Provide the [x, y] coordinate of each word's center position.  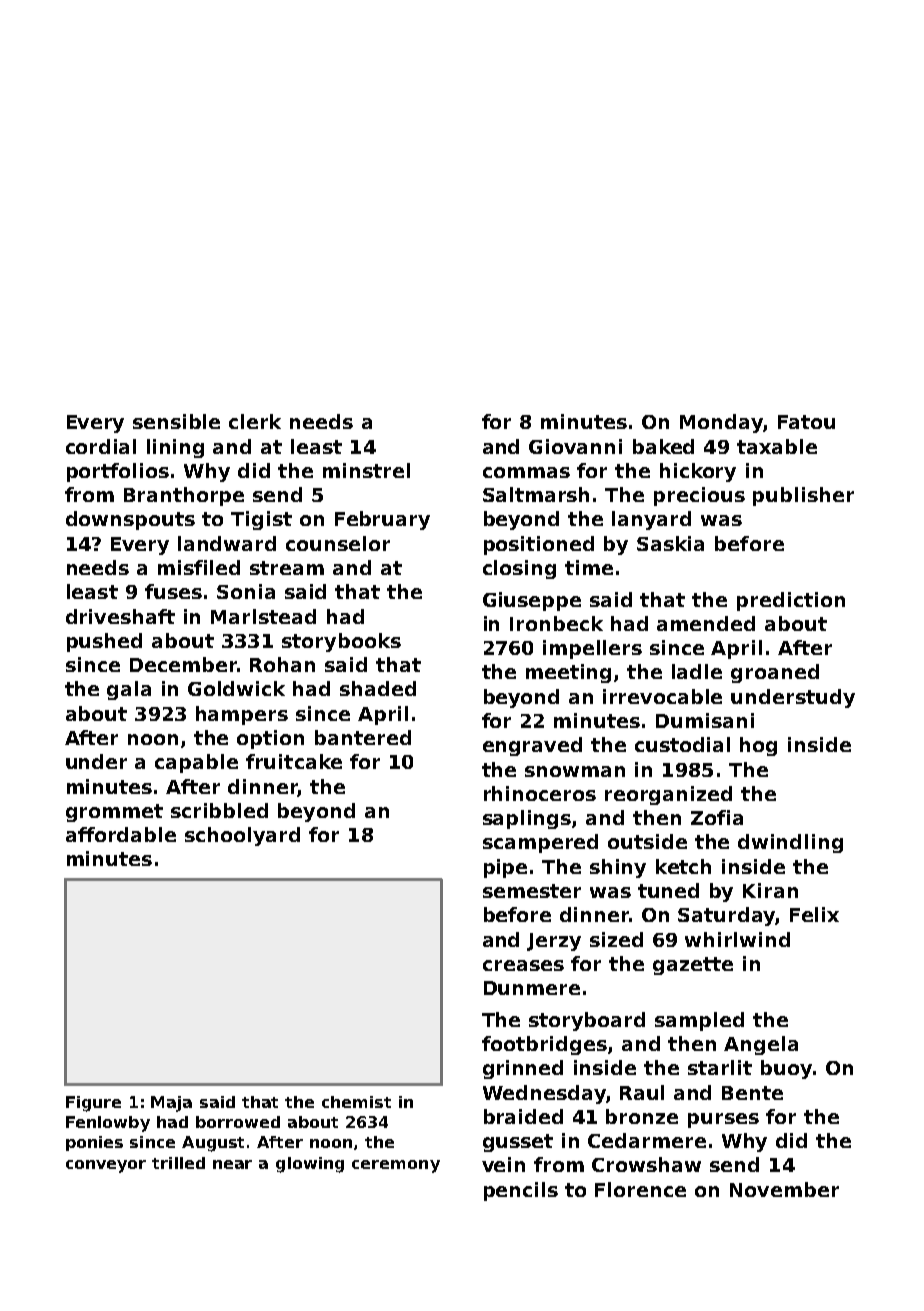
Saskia [670, 543]
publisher [803, 496]
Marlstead [263, 616]
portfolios [118, 472]
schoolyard [242, 836]
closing [519, 569]
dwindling [790, 843]
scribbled [219, 810]
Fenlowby [108, 1124]
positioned [539, 545]
